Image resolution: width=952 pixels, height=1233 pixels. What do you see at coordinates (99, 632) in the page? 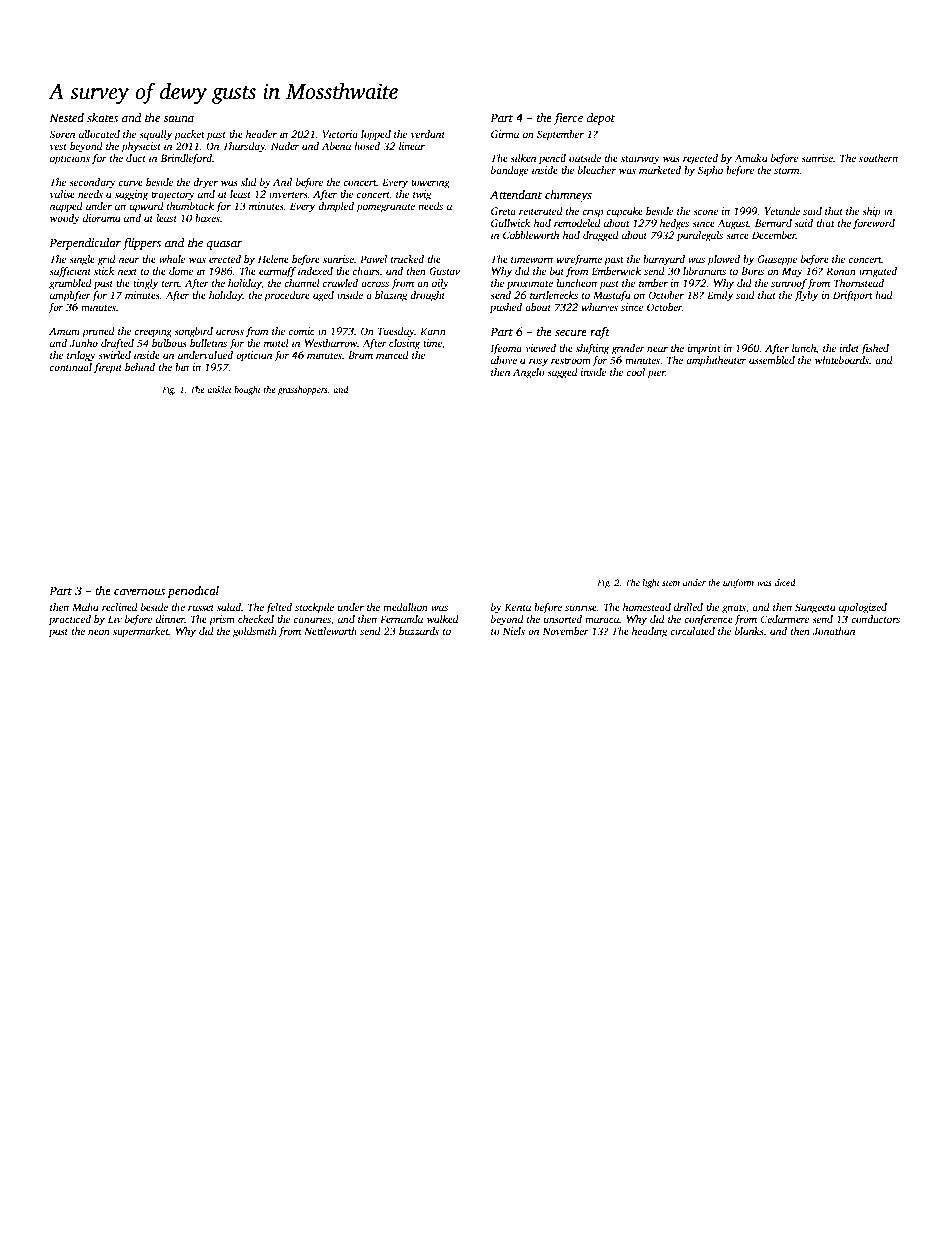
I see `neon` at bounding box center [99, 632].
